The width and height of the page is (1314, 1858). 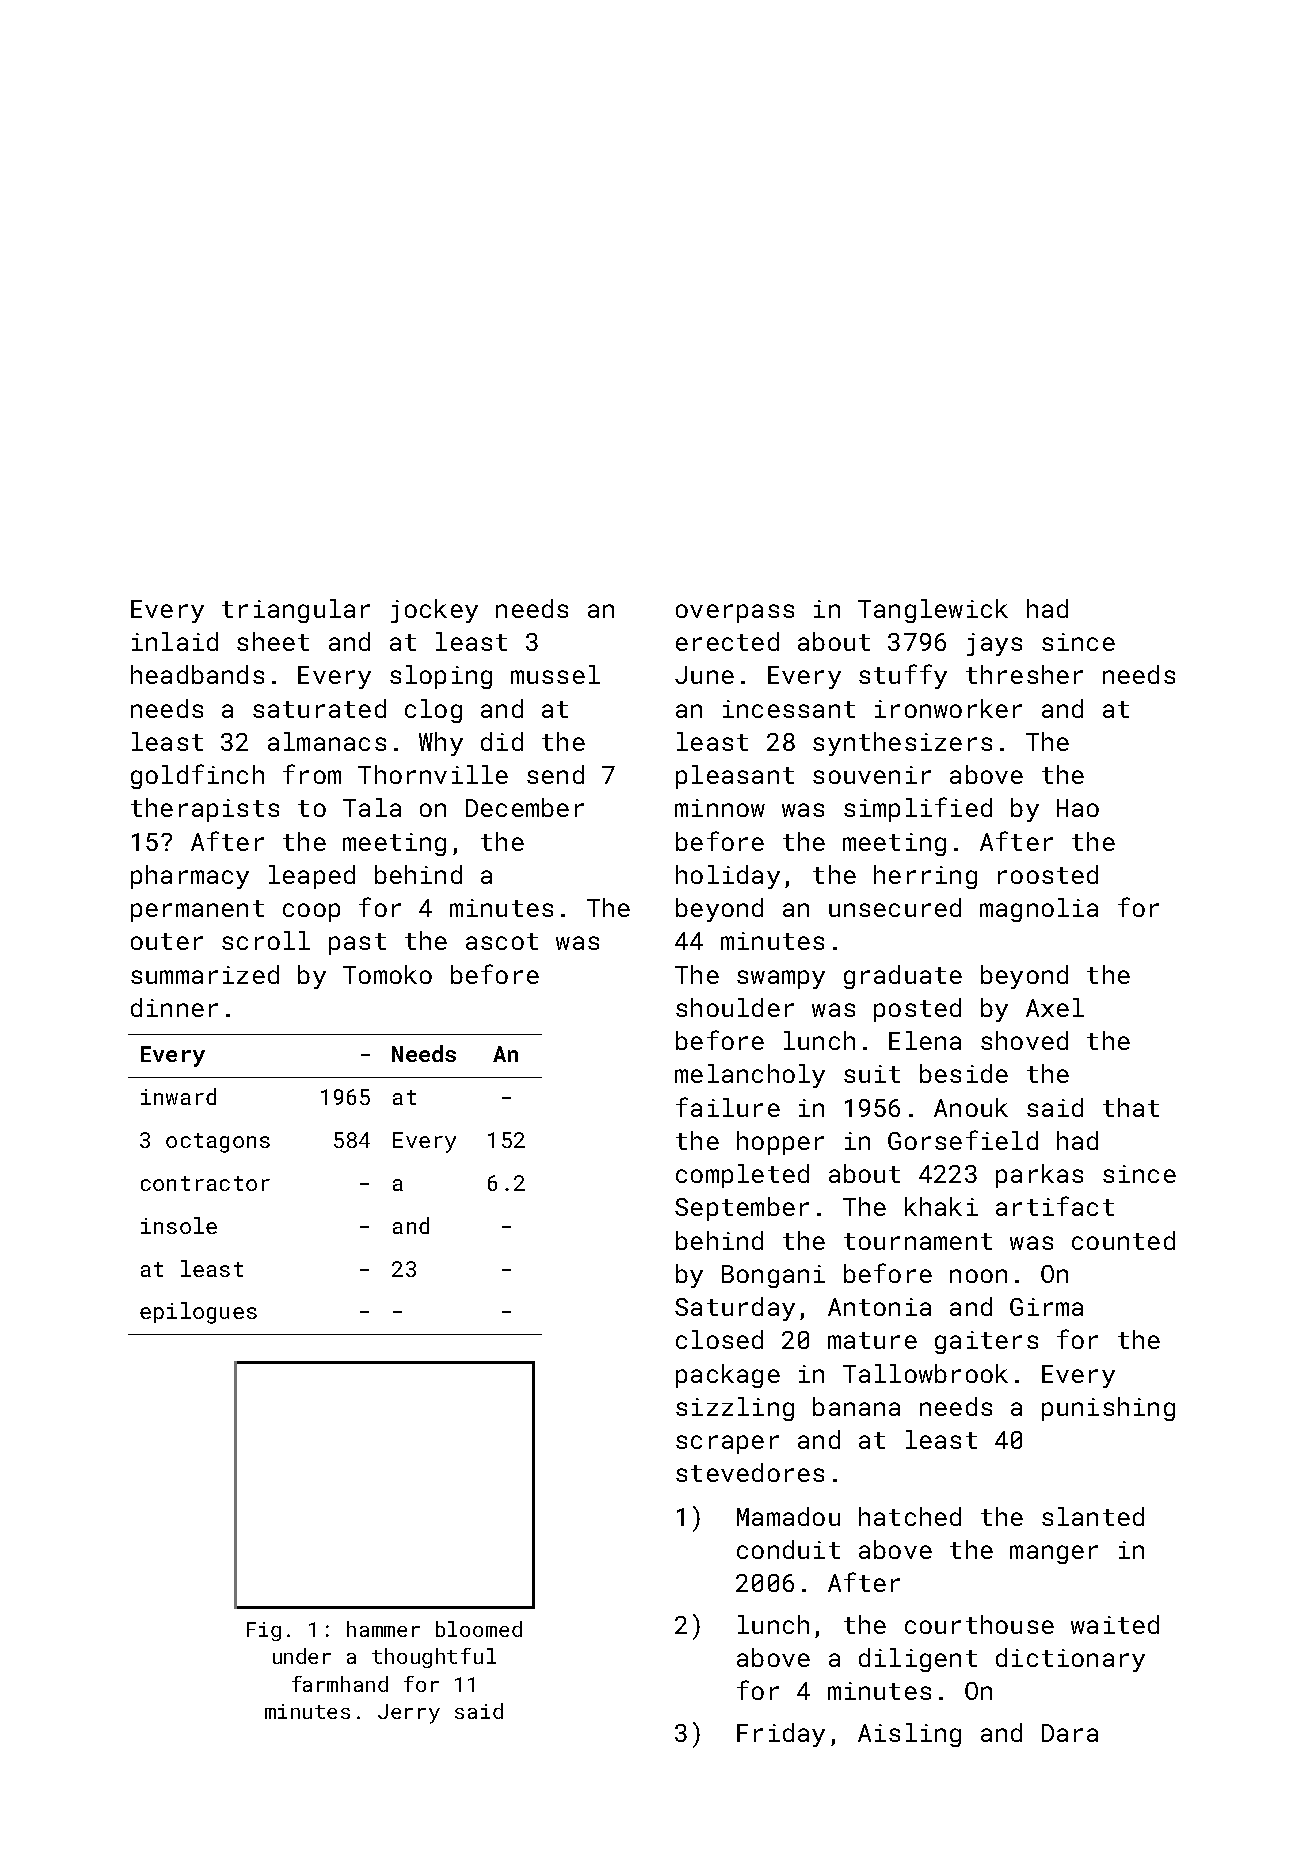 I want to click on September, so click(x=742, y=1209).
